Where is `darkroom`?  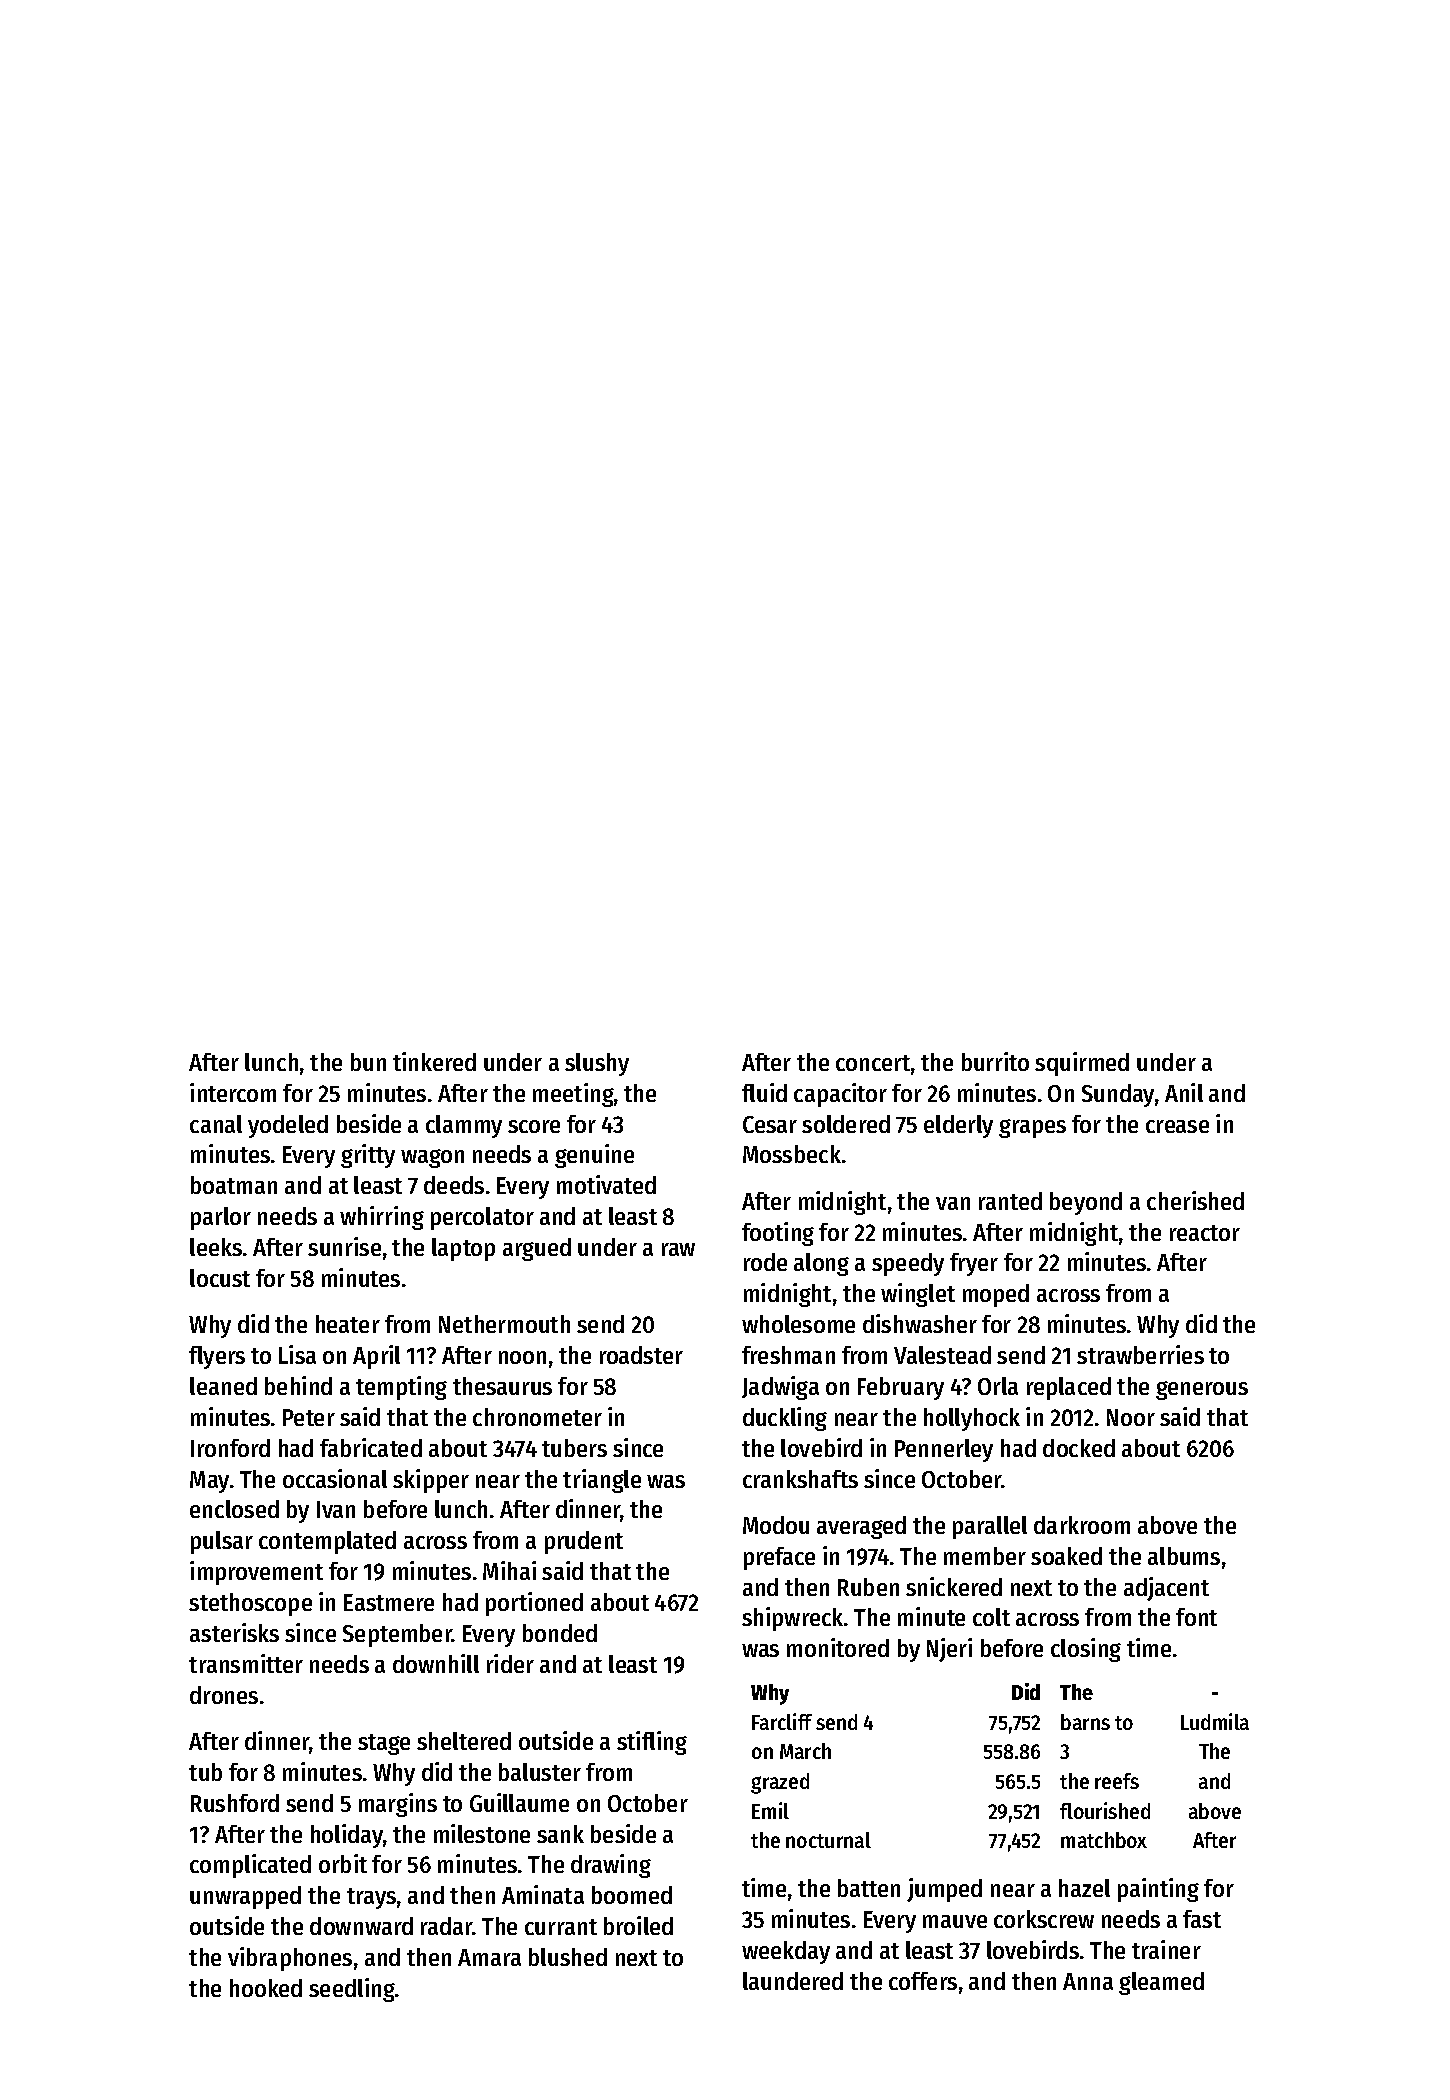 darkroom is located at coordinates (1082, 1525).
